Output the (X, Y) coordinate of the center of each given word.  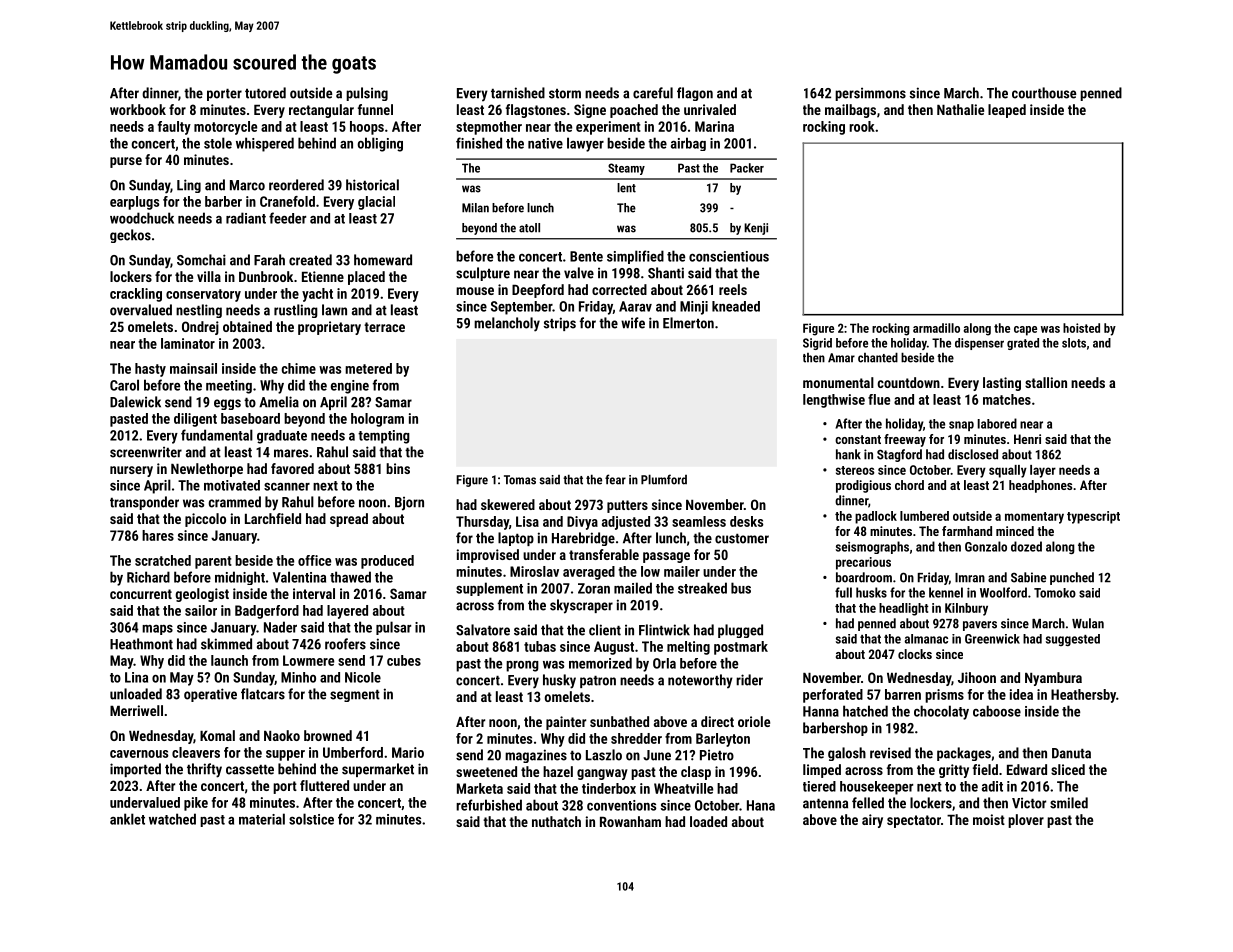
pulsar (393, 628)
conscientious (729, 256)
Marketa (480, 788)
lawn (334, 310)
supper (285, 755)
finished (479, 143)
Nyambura (1053, 679)
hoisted (1081, 328)
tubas (540, 646)
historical (372, 185)
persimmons (870, 94)
